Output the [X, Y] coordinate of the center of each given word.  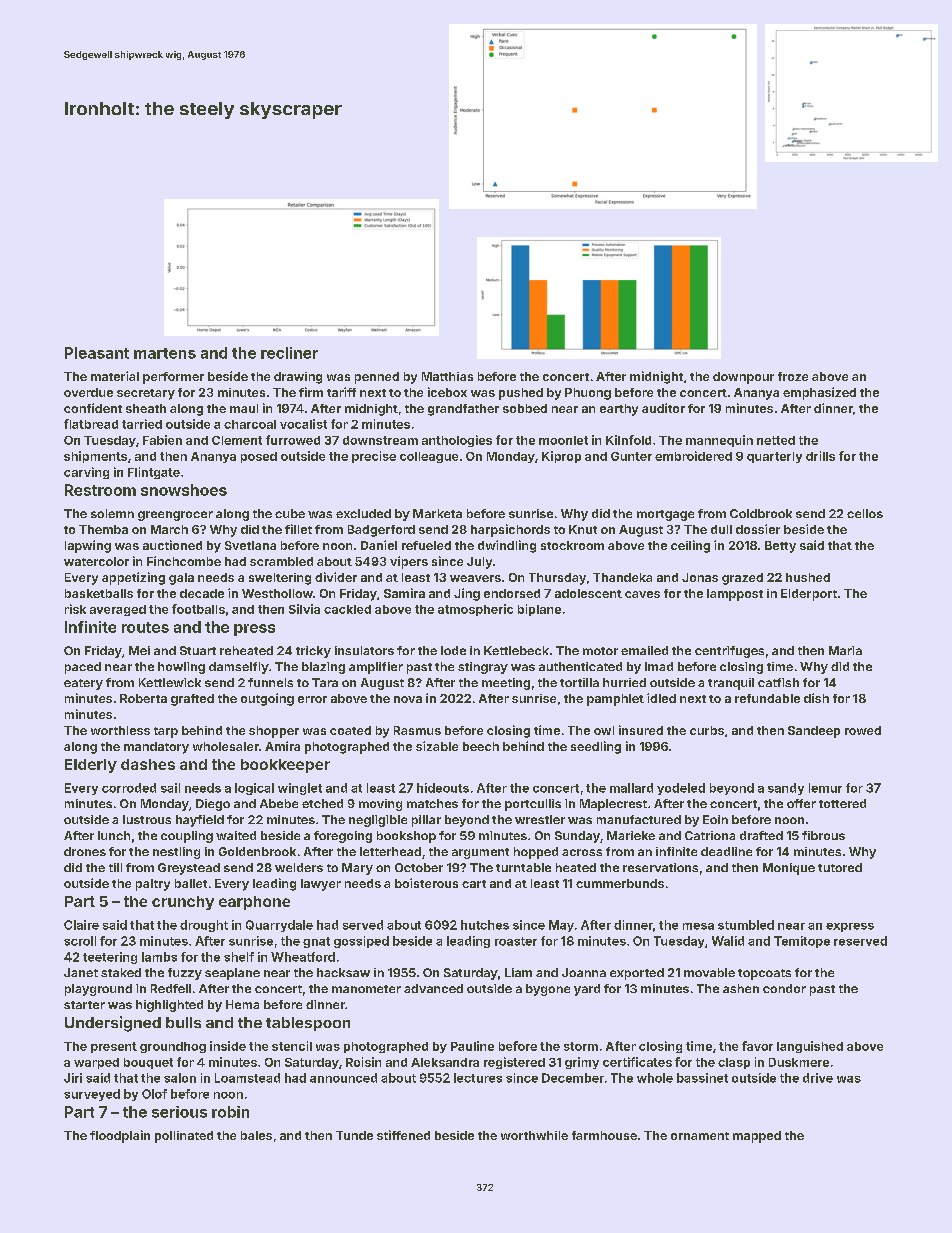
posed [259, 457]
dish [816, 698]
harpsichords [510, 530]
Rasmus [417, 730]
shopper [274, 732]
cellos [865, 513]
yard [587, 990]
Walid [728, 941]
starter [84, 1005]
